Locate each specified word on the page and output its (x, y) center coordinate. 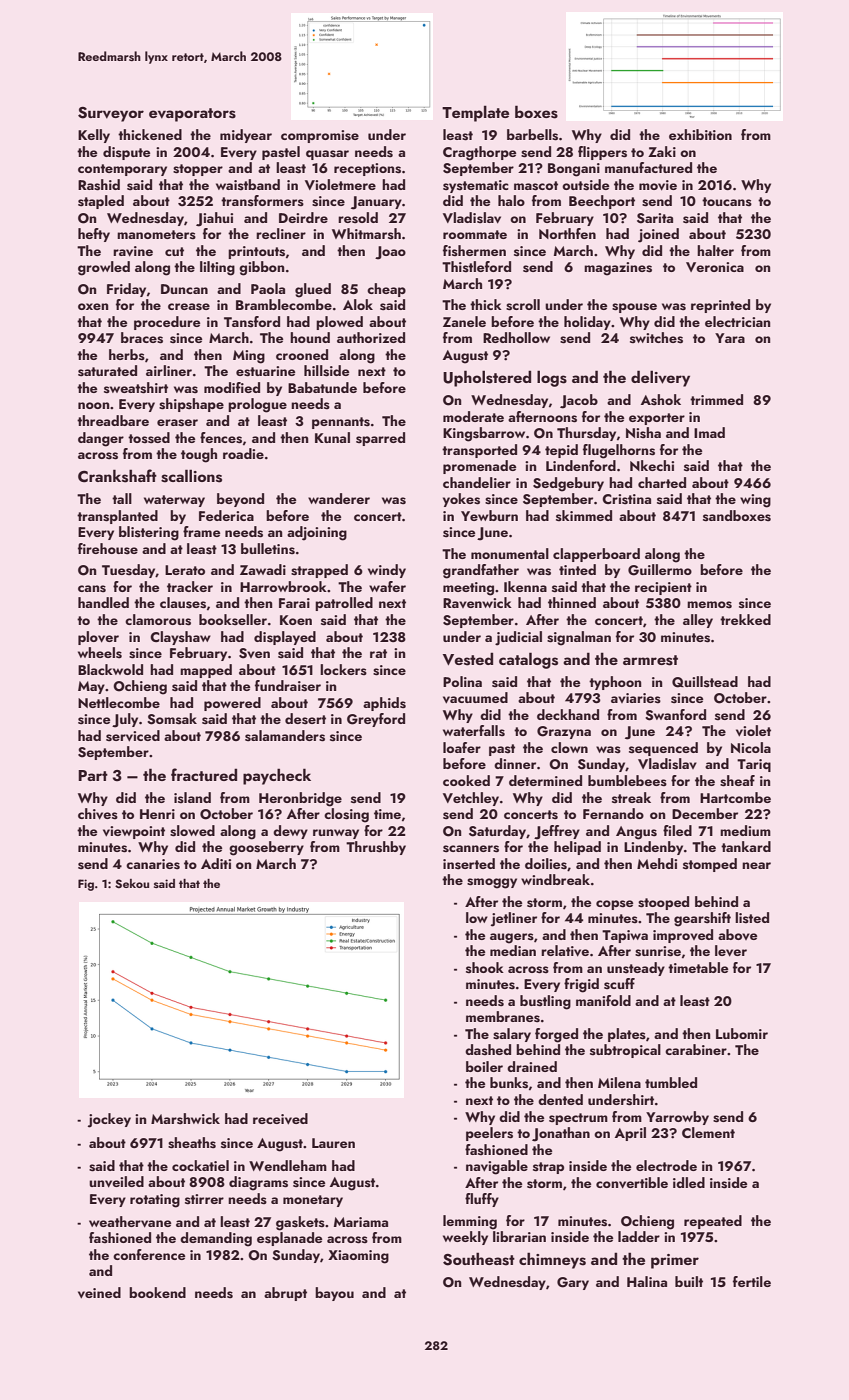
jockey (109, 1120)
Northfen (567, 233)
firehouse (108, 549)
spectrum (578, 1119)
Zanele (464, 321)
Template (475, 113)
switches (656, 338)
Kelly (94, 136)
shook (485, 967)
